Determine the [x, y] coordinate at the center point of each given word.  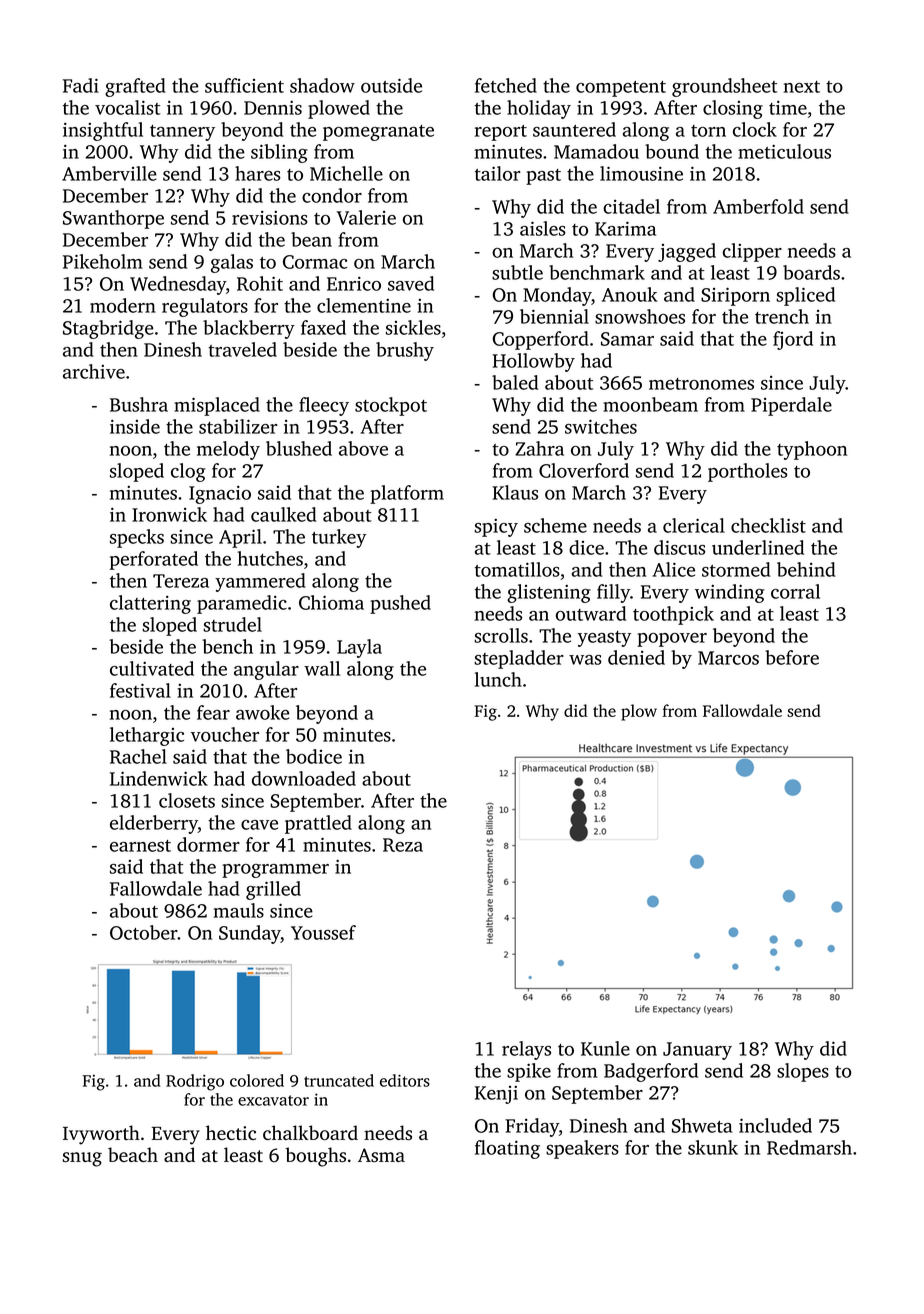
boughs [315, 1157]
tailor [498, 173]
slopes [803, 1072]
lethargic [147, 736]
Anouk [630, 294]
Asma [381, 1155]
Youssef [323, 932]
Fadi [81, 85]
